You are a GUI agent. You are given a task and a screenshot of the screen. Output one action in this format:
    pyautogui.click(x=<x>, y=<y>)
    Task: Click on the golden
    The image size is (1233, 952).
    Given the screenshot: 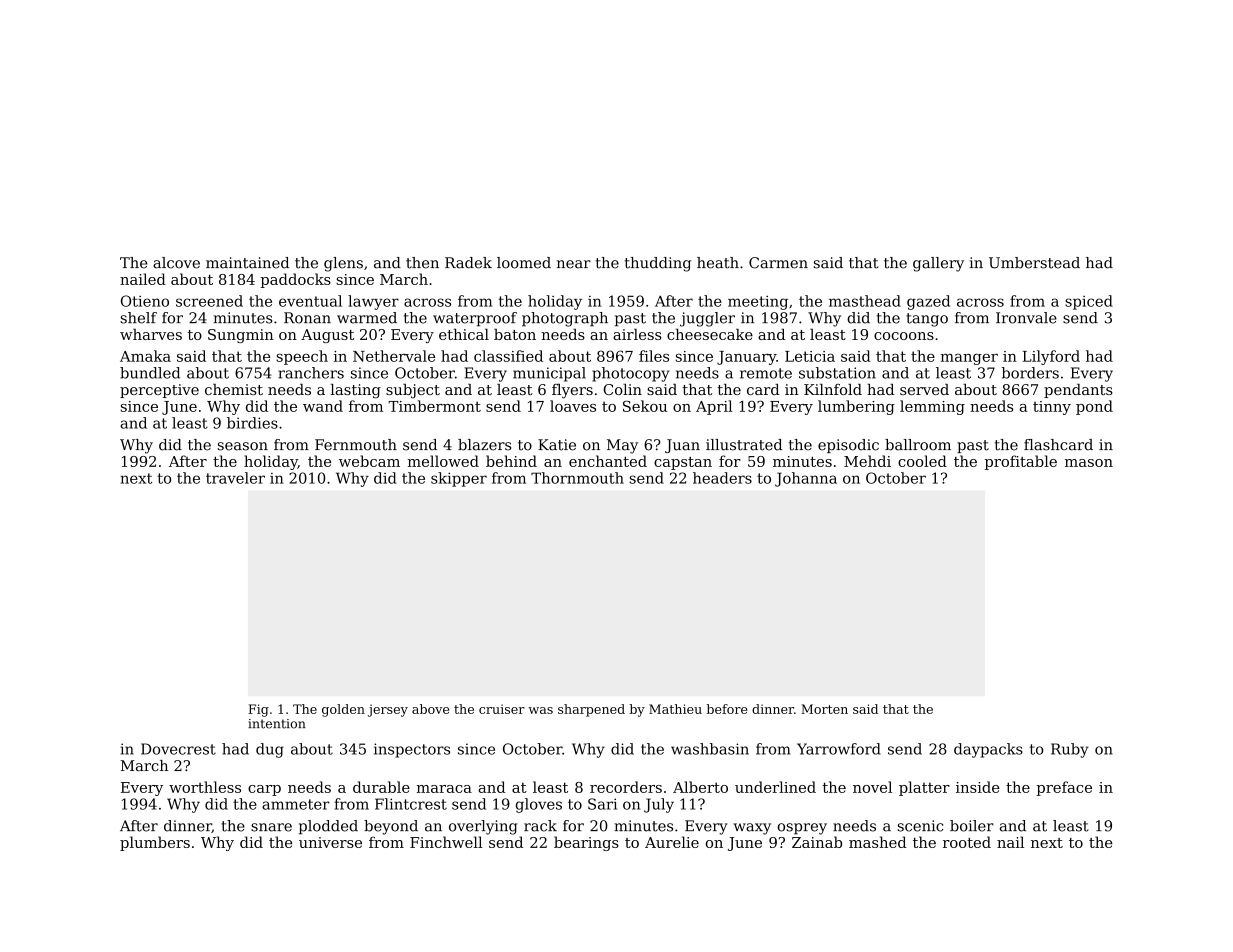 What is the action you would take?
    pyautogui.click(x=343, y=710)
